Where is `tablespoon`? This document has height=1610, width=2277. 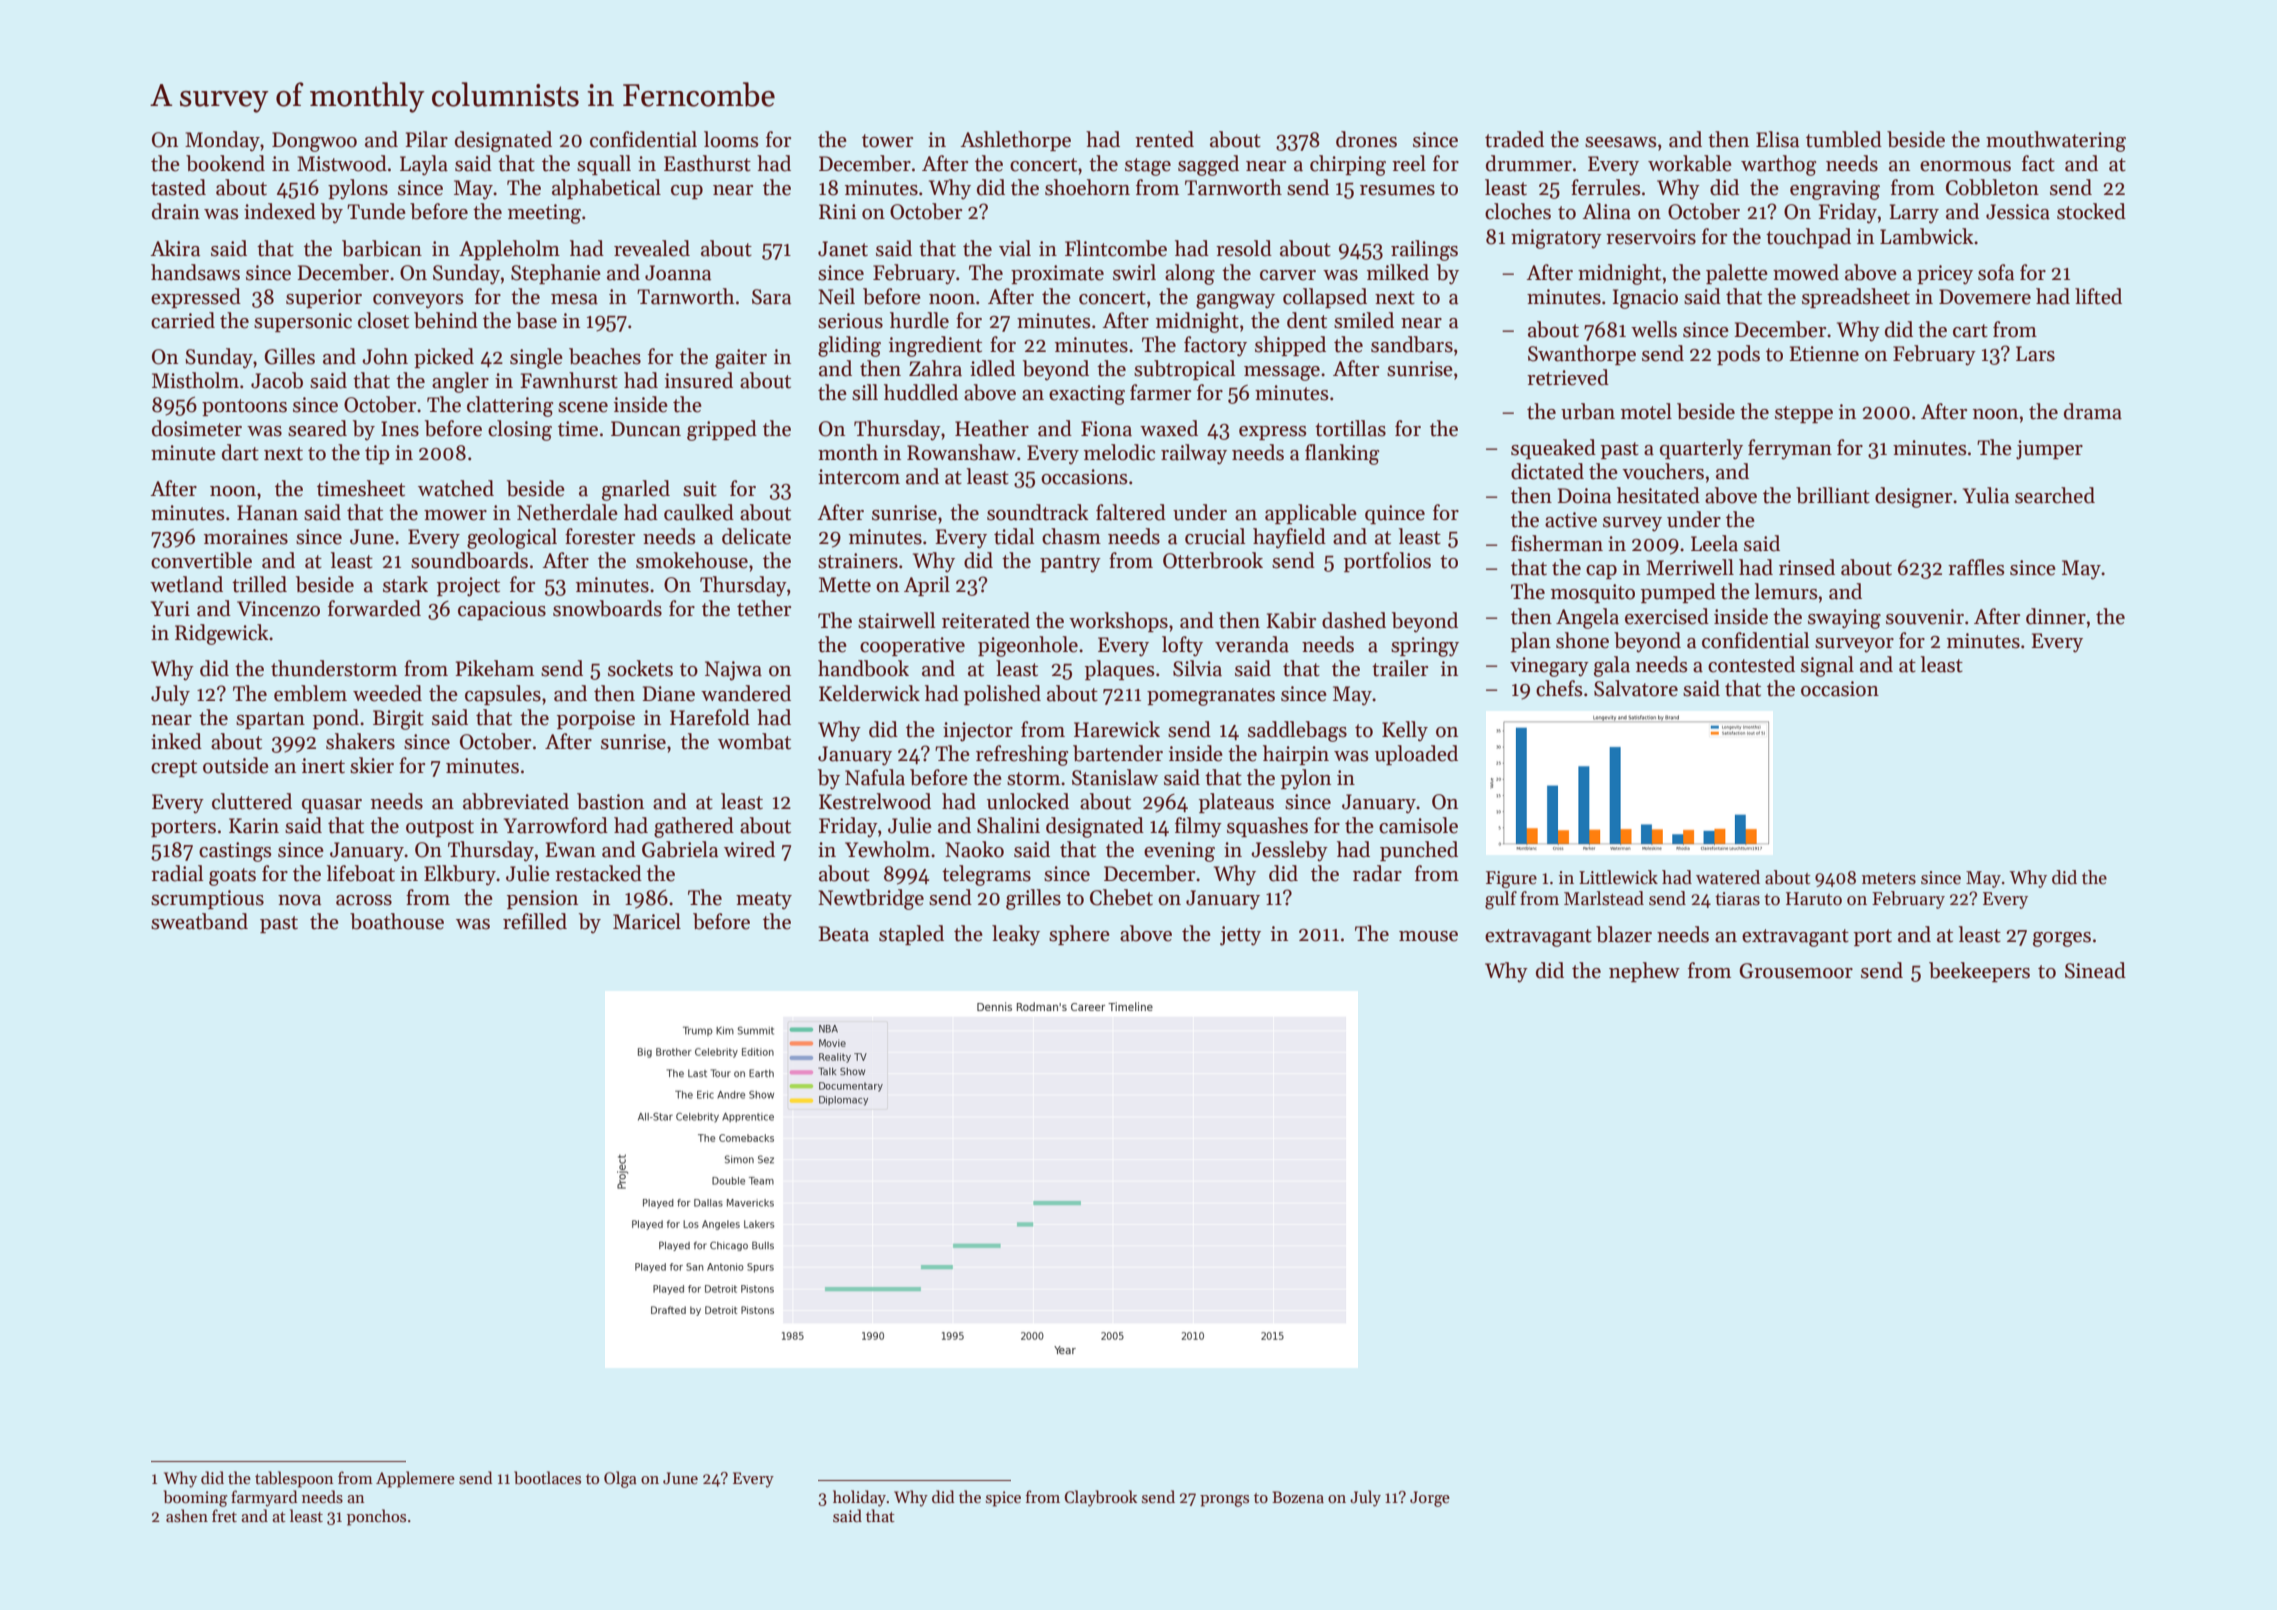 tablespoon is located at coordinates (294, 1479).
